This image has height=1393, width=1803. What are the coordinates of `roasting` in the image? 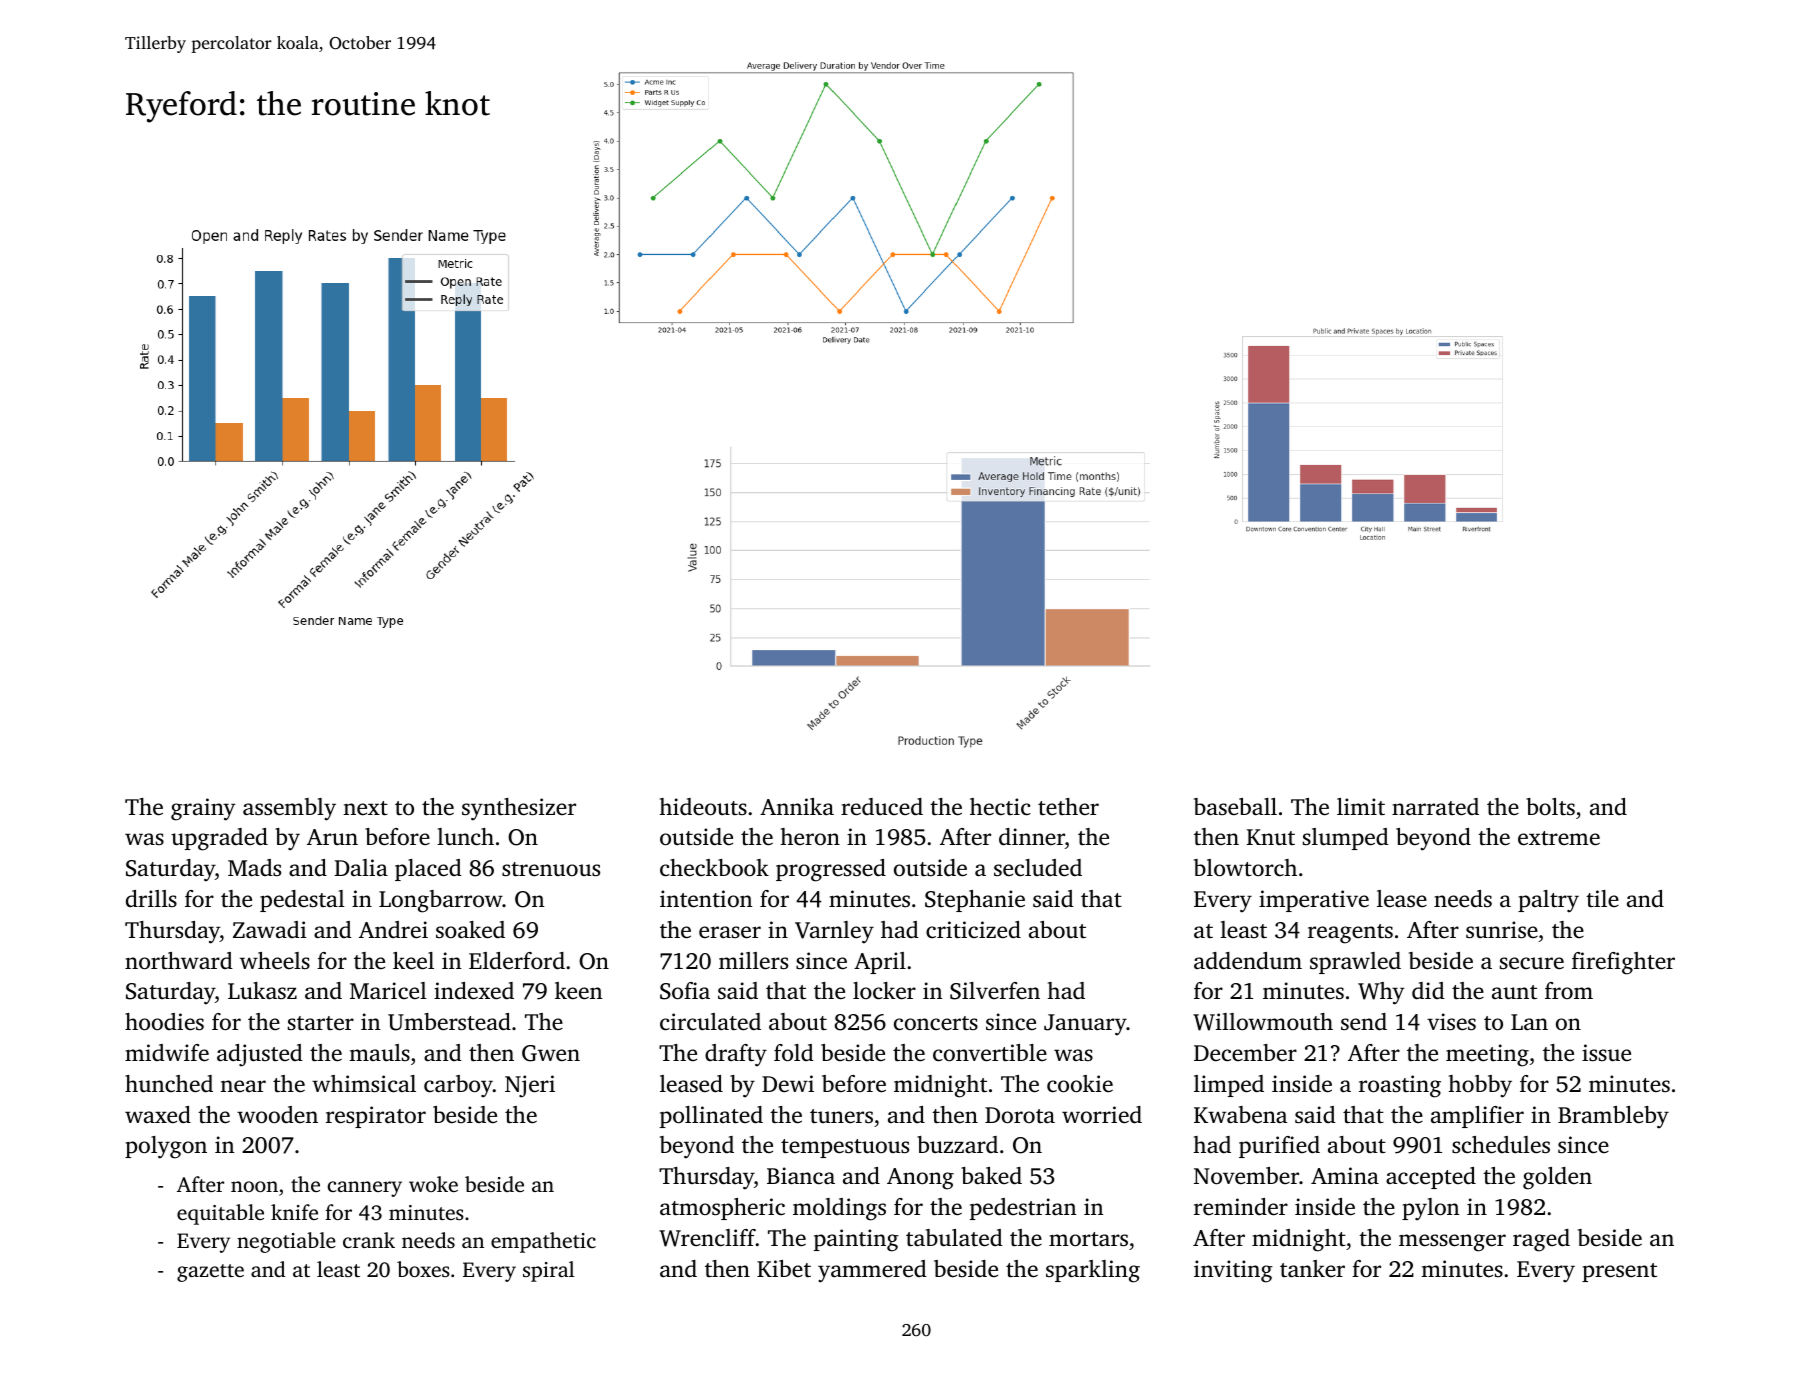 It's located at (1400, 1086).
